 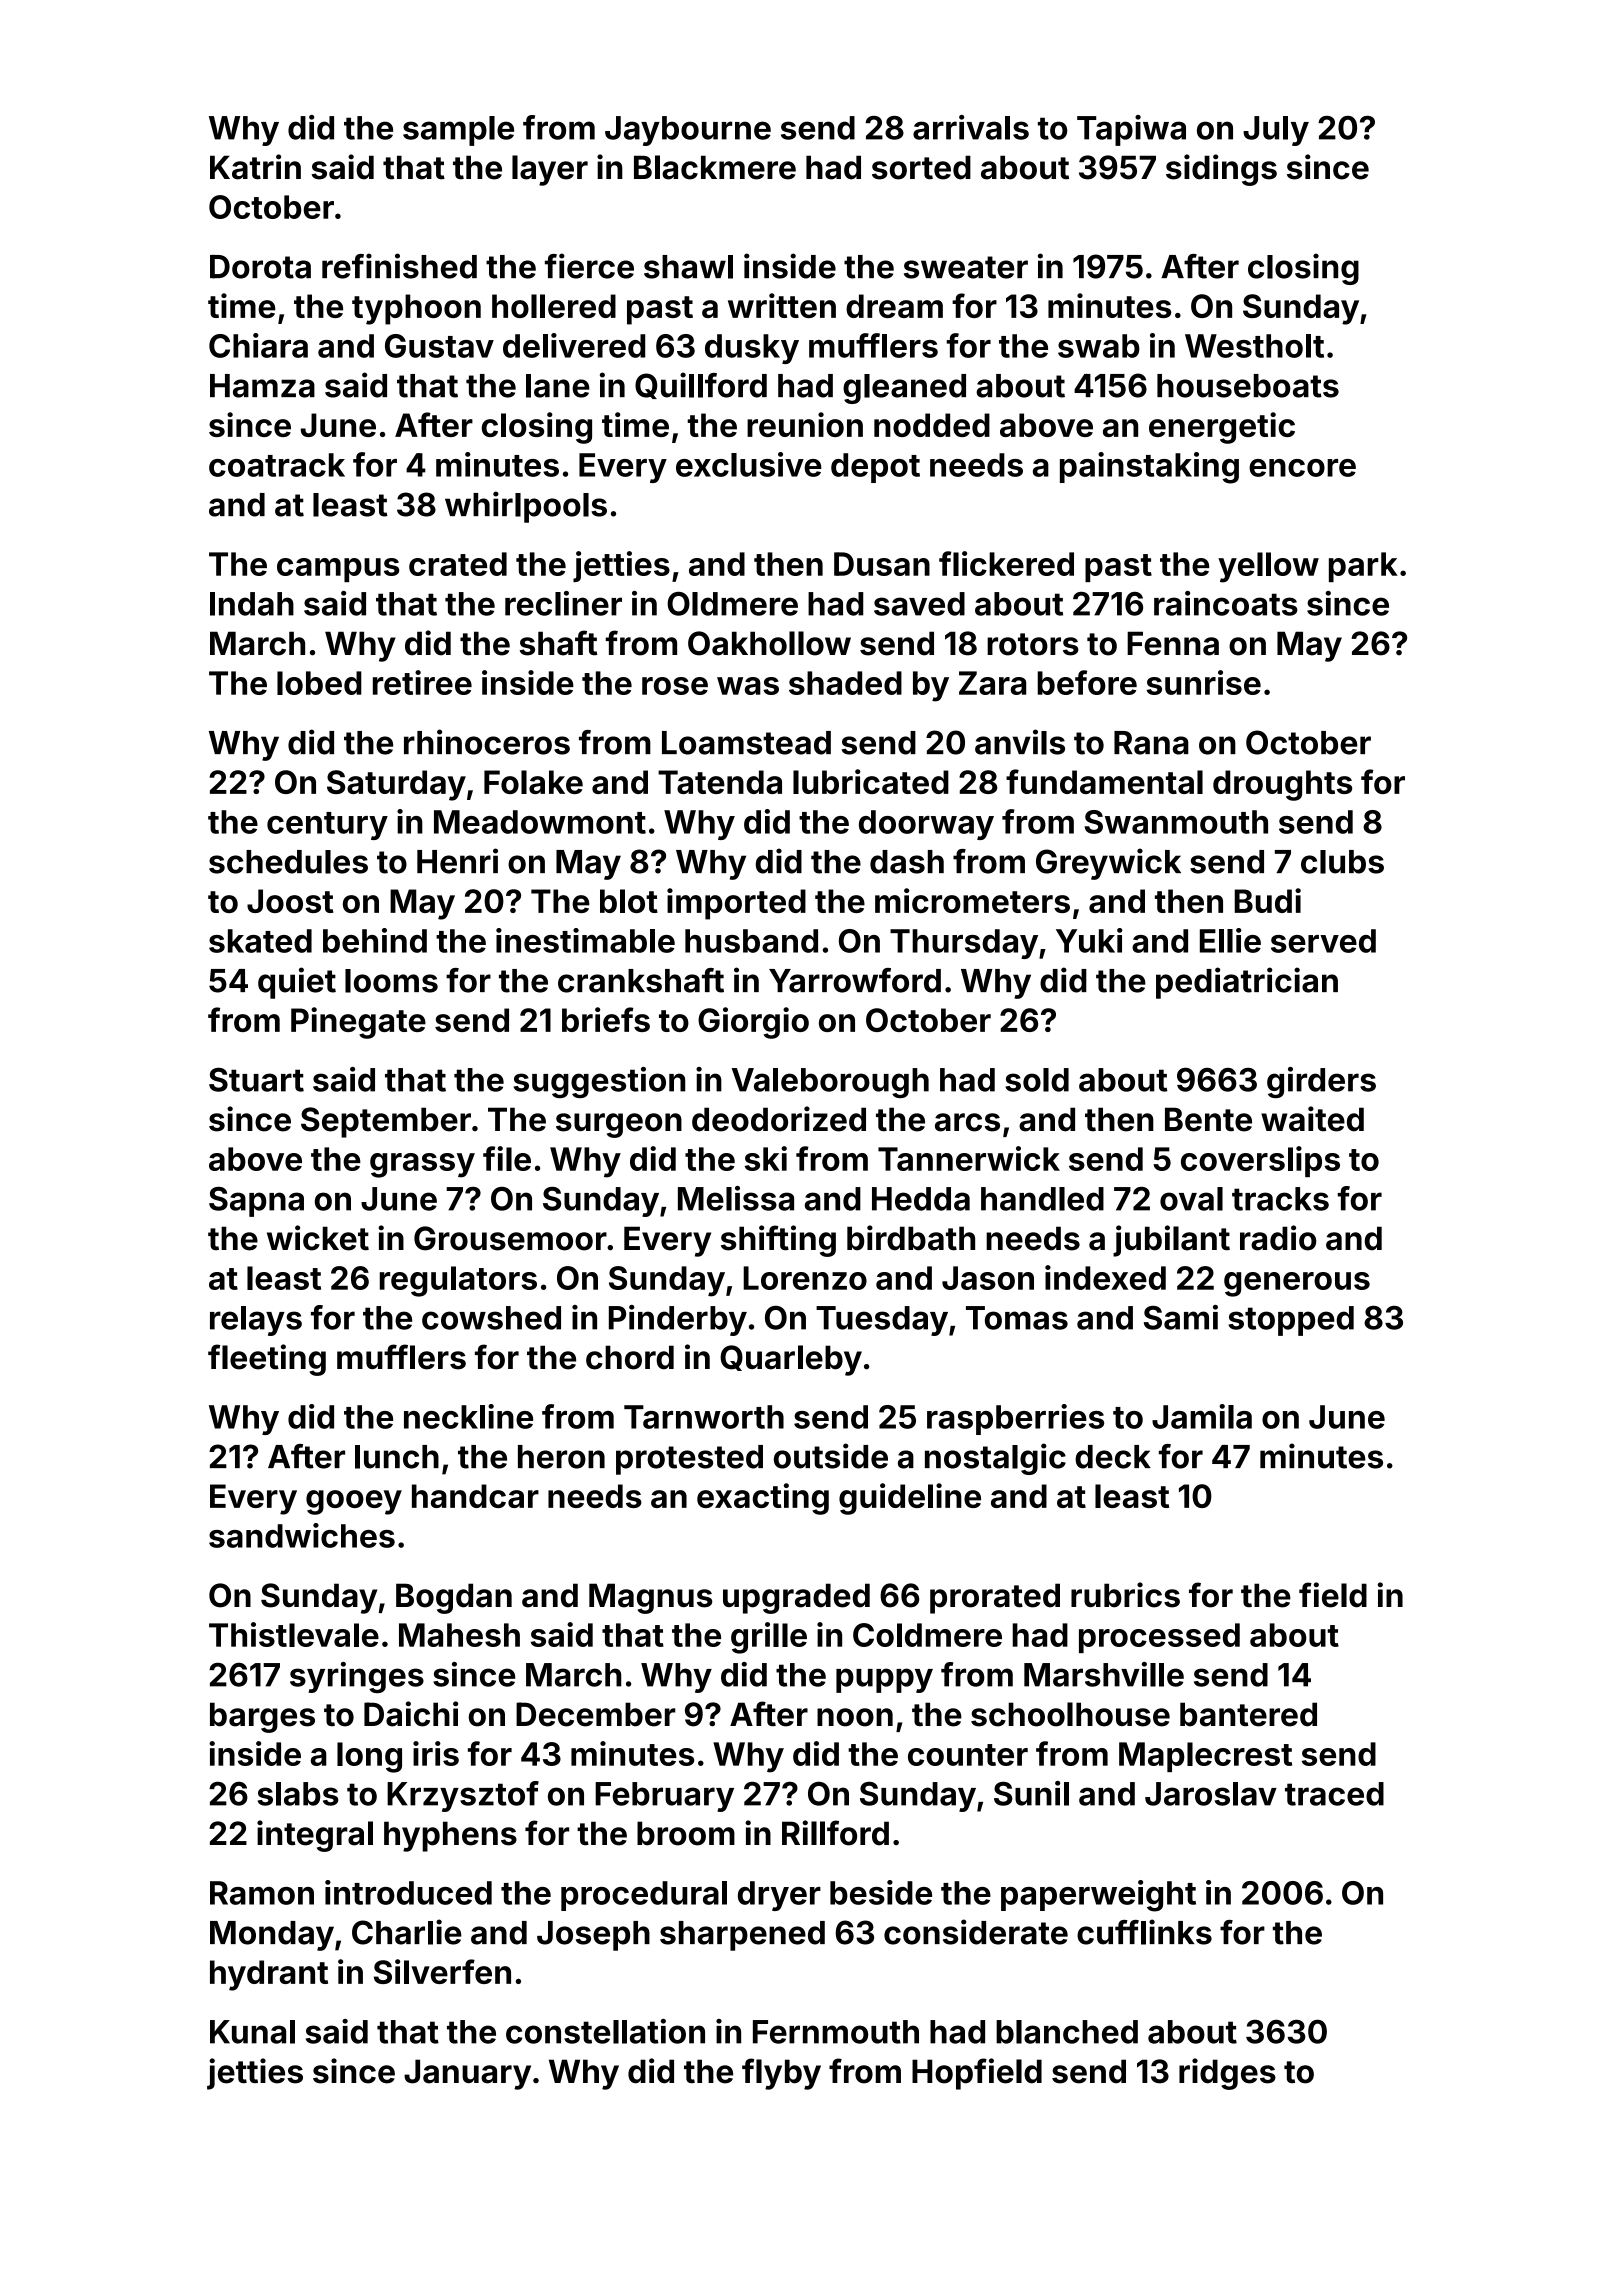 What do you see at coordinates (1321, 1082) in the page?
I see `girders` at bounding box center [1321, 1082].
